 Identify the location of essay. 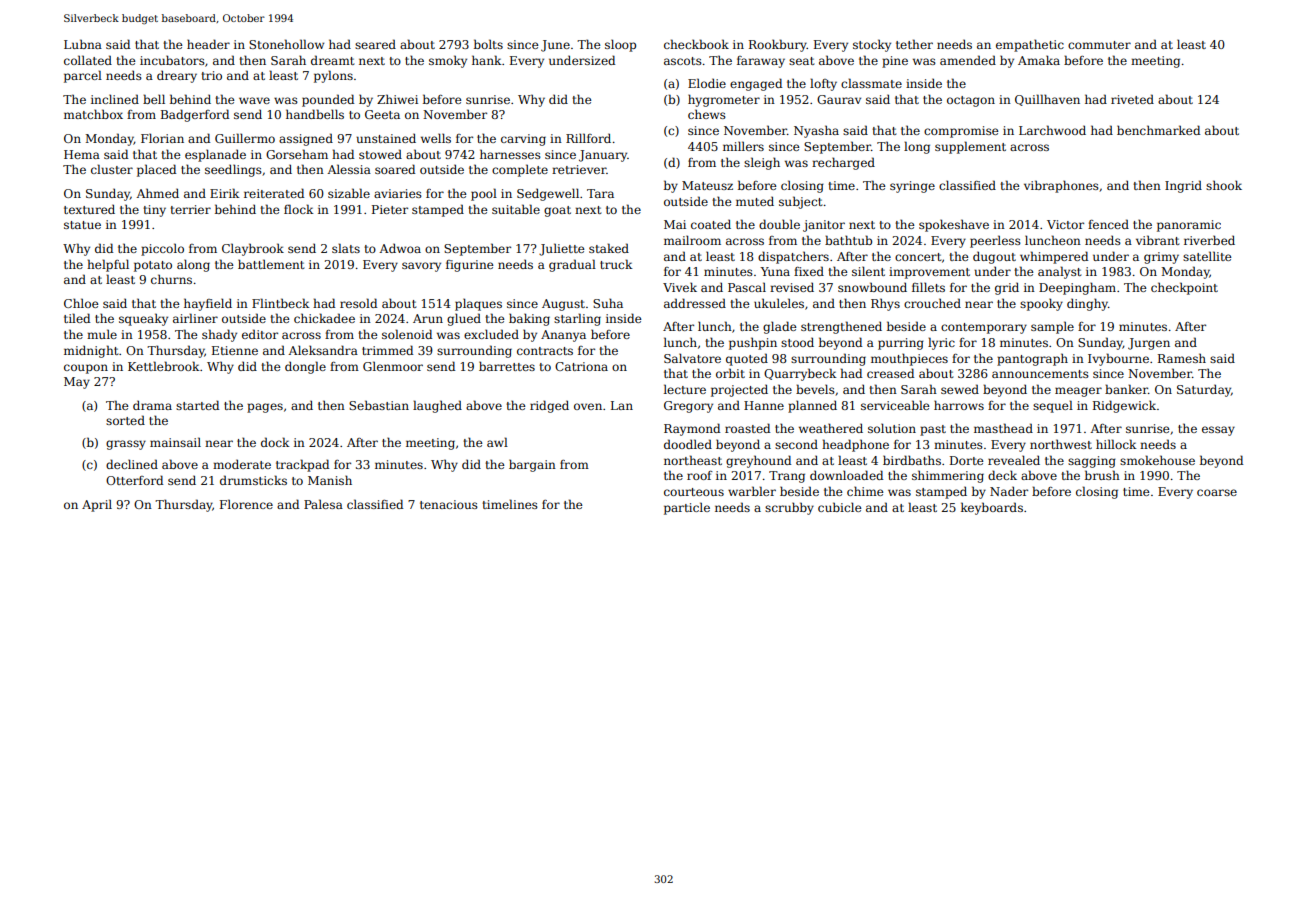
(1218, 431).
